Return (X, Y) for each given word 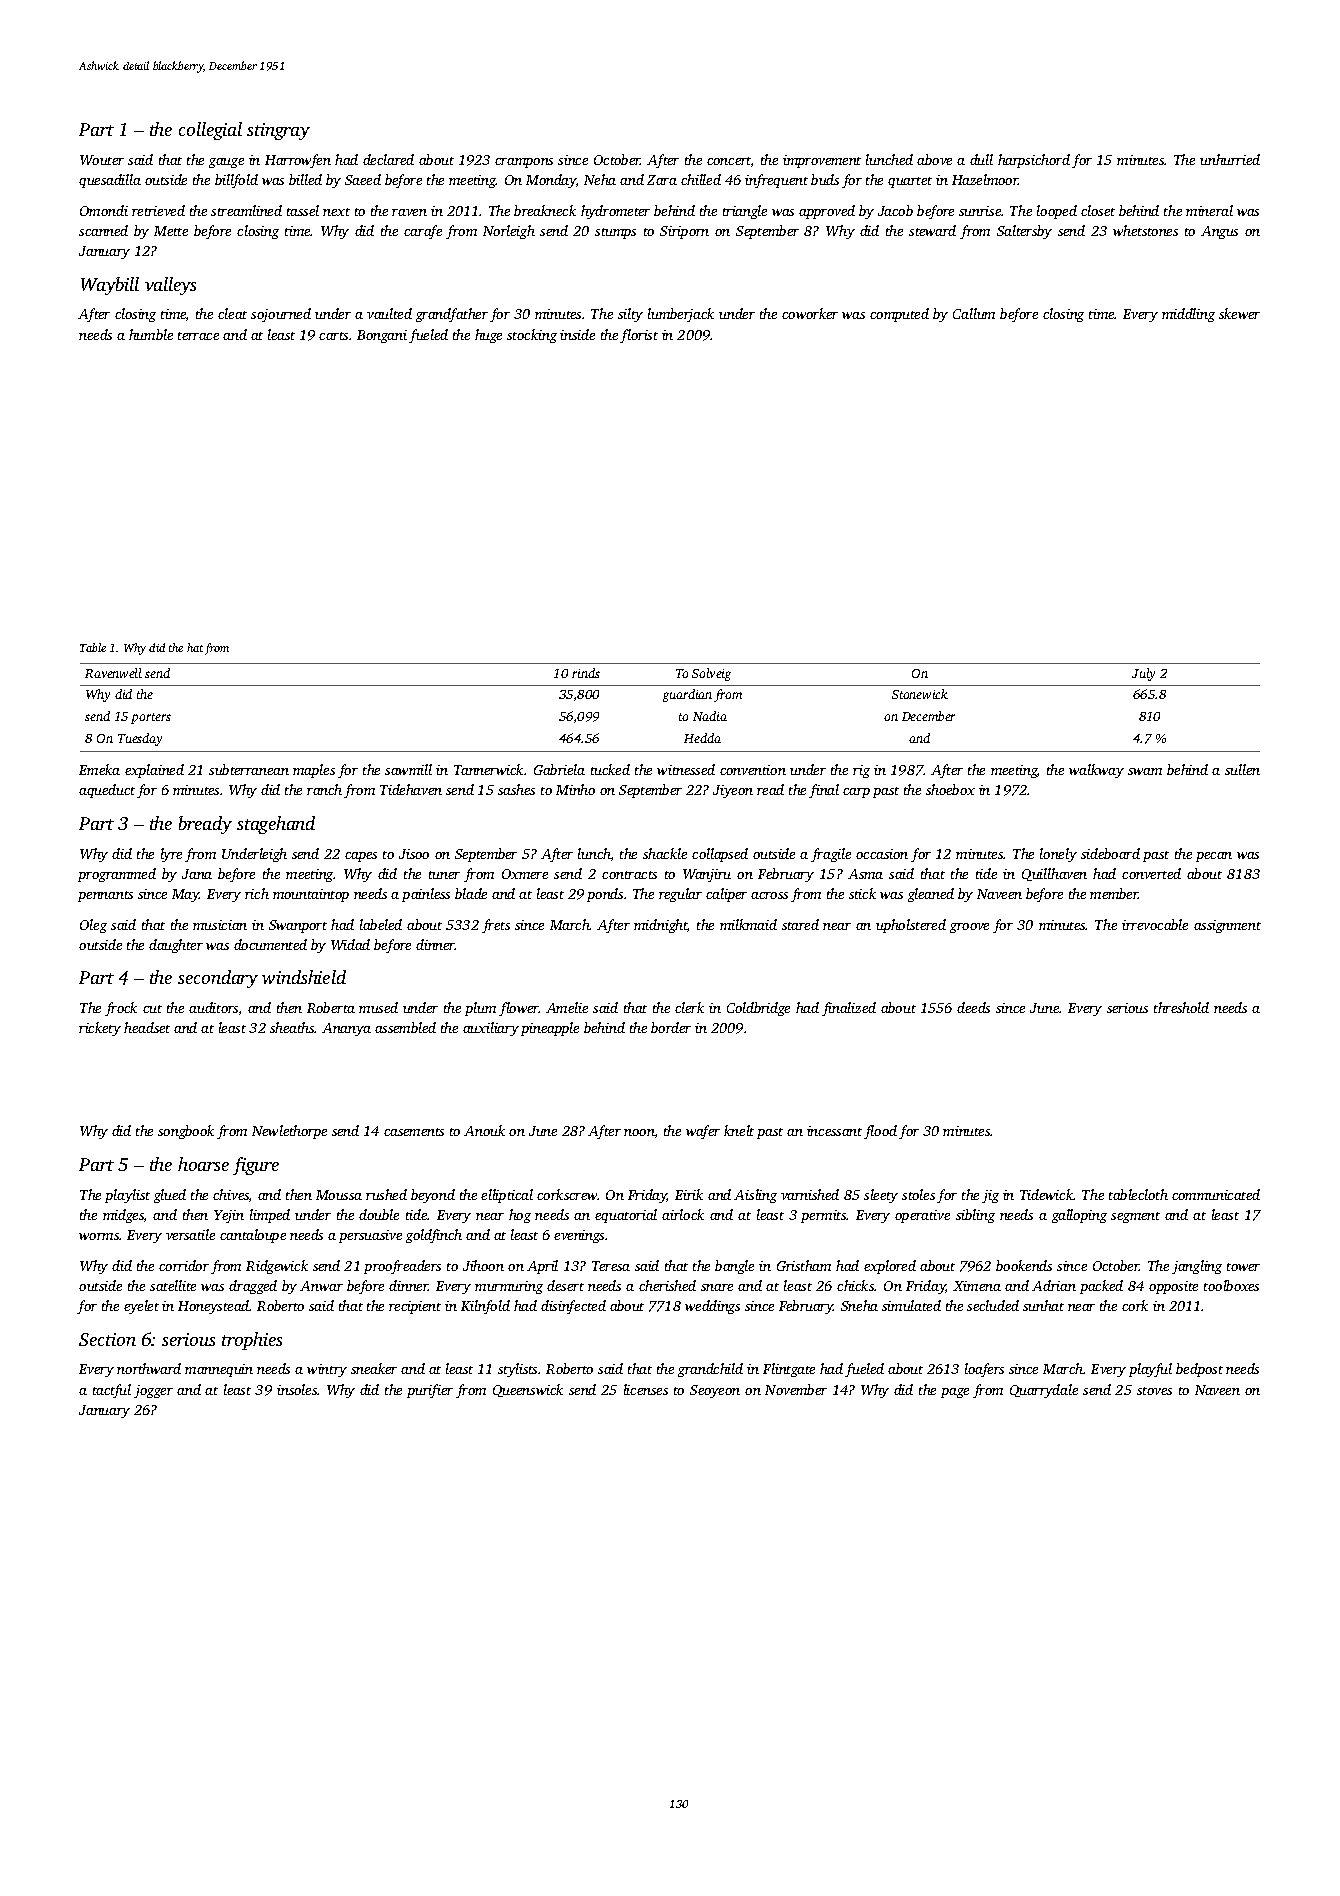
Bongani (382, 336)
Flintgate (789, 1370)
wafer (703, 1132)
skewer (1239, 313)
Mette (171, 231)
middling (1188, 315)
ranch (324, 789)
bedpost (1199, 1370)
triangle (745, 212)
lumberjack (681, 315)
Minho (575, 789)
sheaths (292, 1027)
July (1143, 674)
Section (107, 1339)
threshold (1181, 1007)
